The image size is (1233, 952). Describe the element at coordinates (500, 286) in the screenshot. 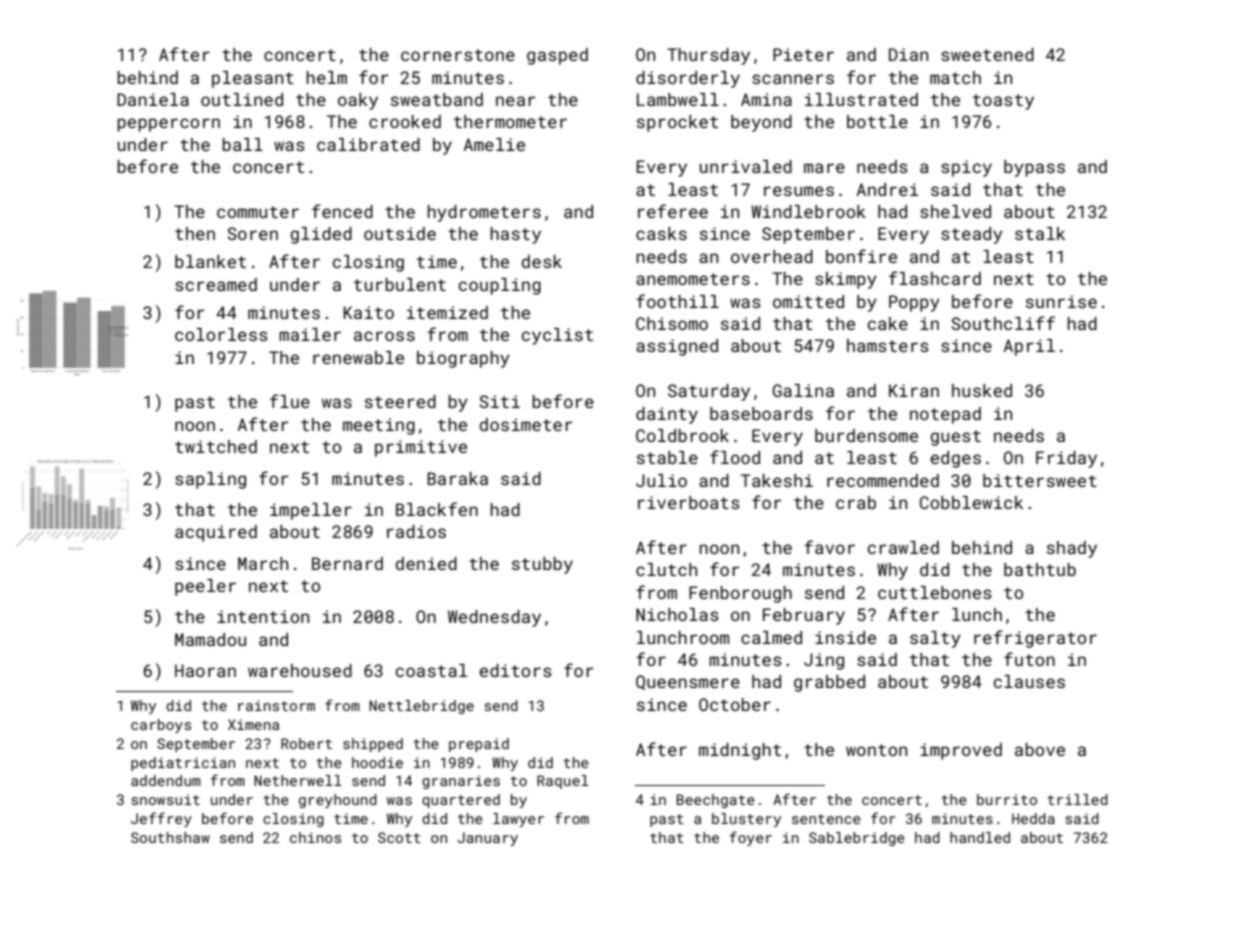

I see `coupling` at that location.
